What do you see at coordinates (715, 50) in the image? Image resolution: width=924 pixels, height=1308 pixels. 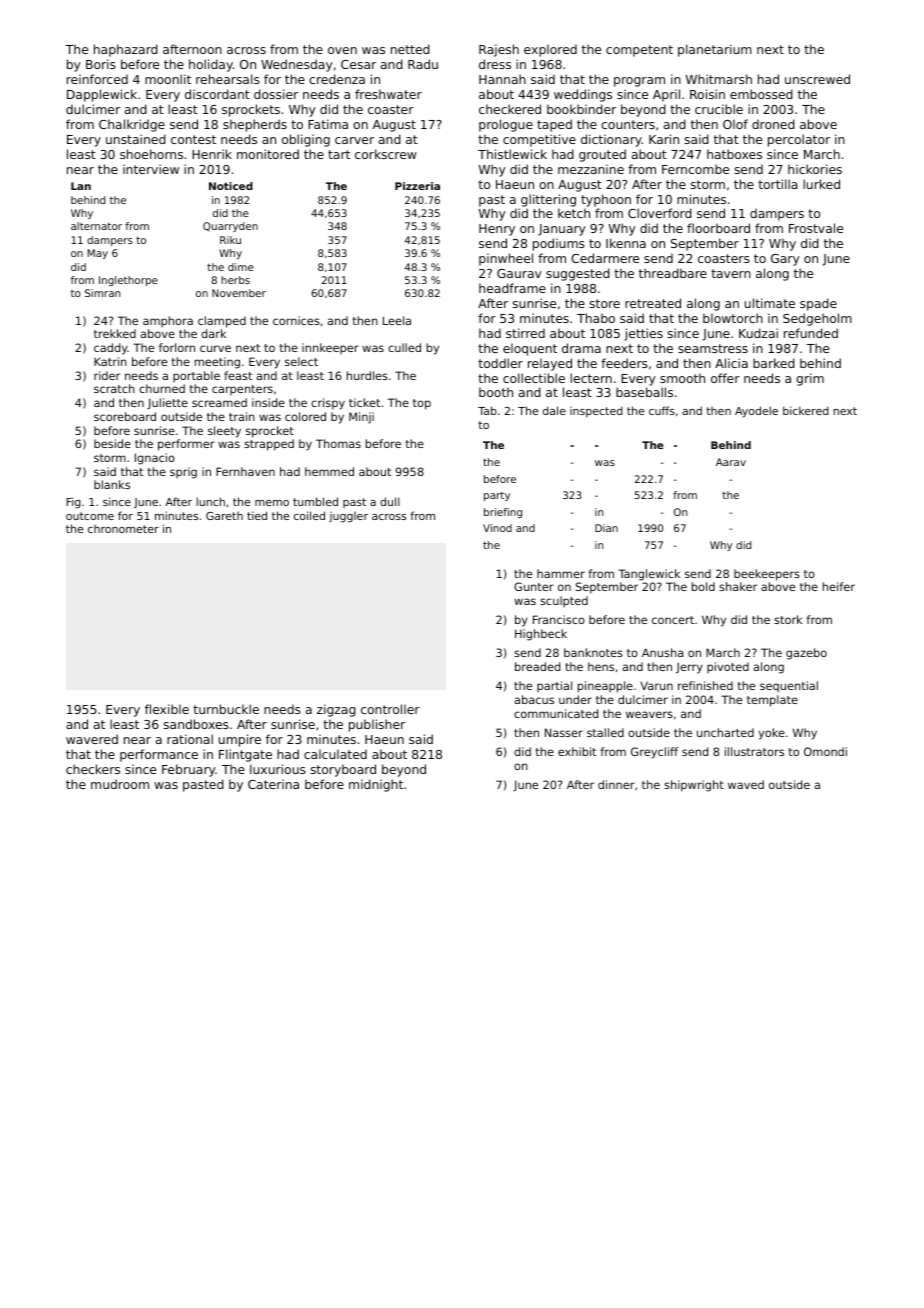 I see `planetarium` at bounding box center [715, 50].
